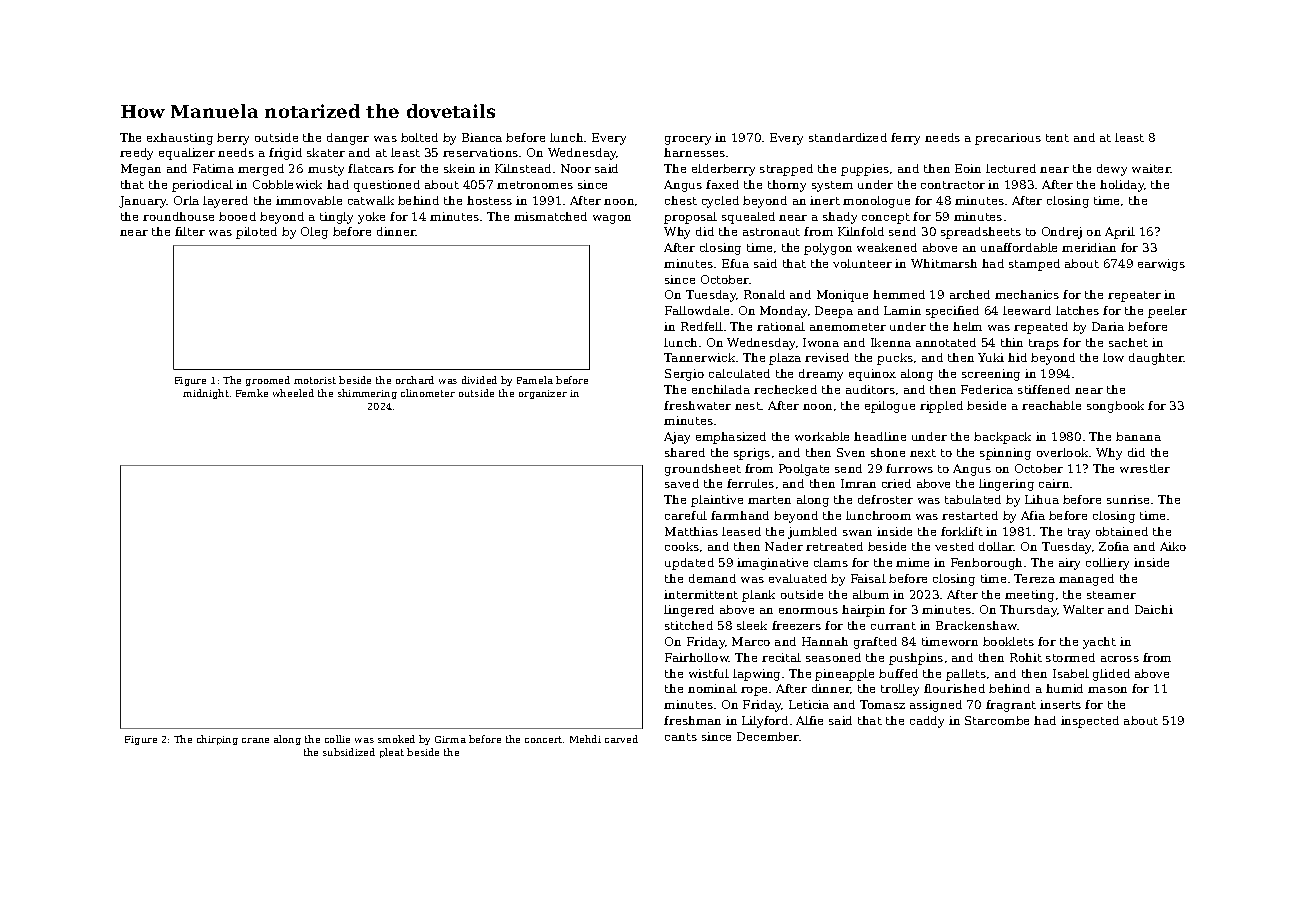  What do you see at coordinates (206, 394) in the page?
I see `midnight` at bounding box center [206, 394].
